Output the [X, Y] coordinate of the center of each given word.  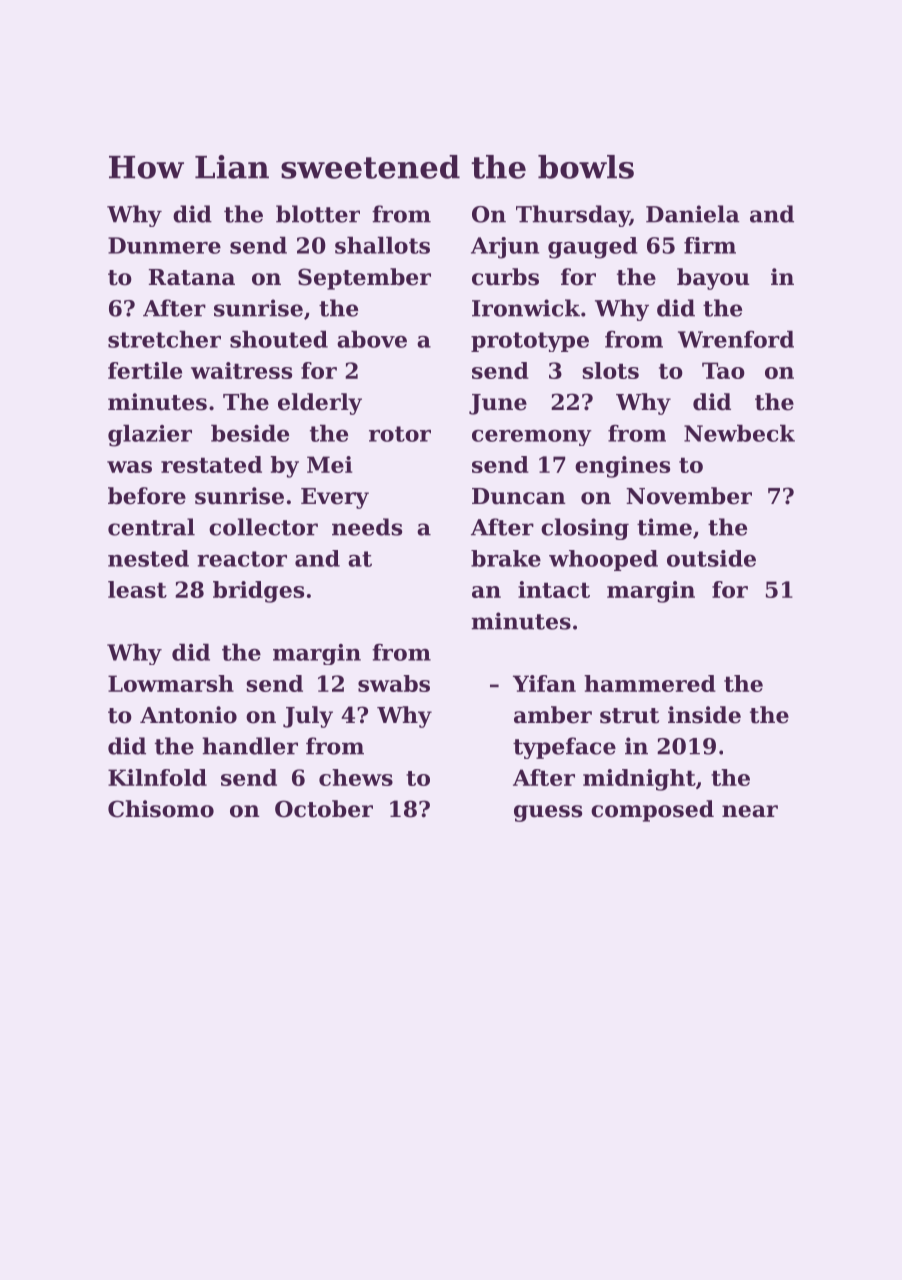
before [147, 496]
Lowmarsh [171, 683]
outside [711, 558]
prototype [530, 342]
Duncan [519, 496]
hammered [650, 683]
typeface [564, 748]
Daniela [693, 214]
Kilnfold [157, 777]
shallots [382, 245]
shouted [279, 339]
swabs [394, 683]
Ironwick [526, 308]
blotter [318, 214]
